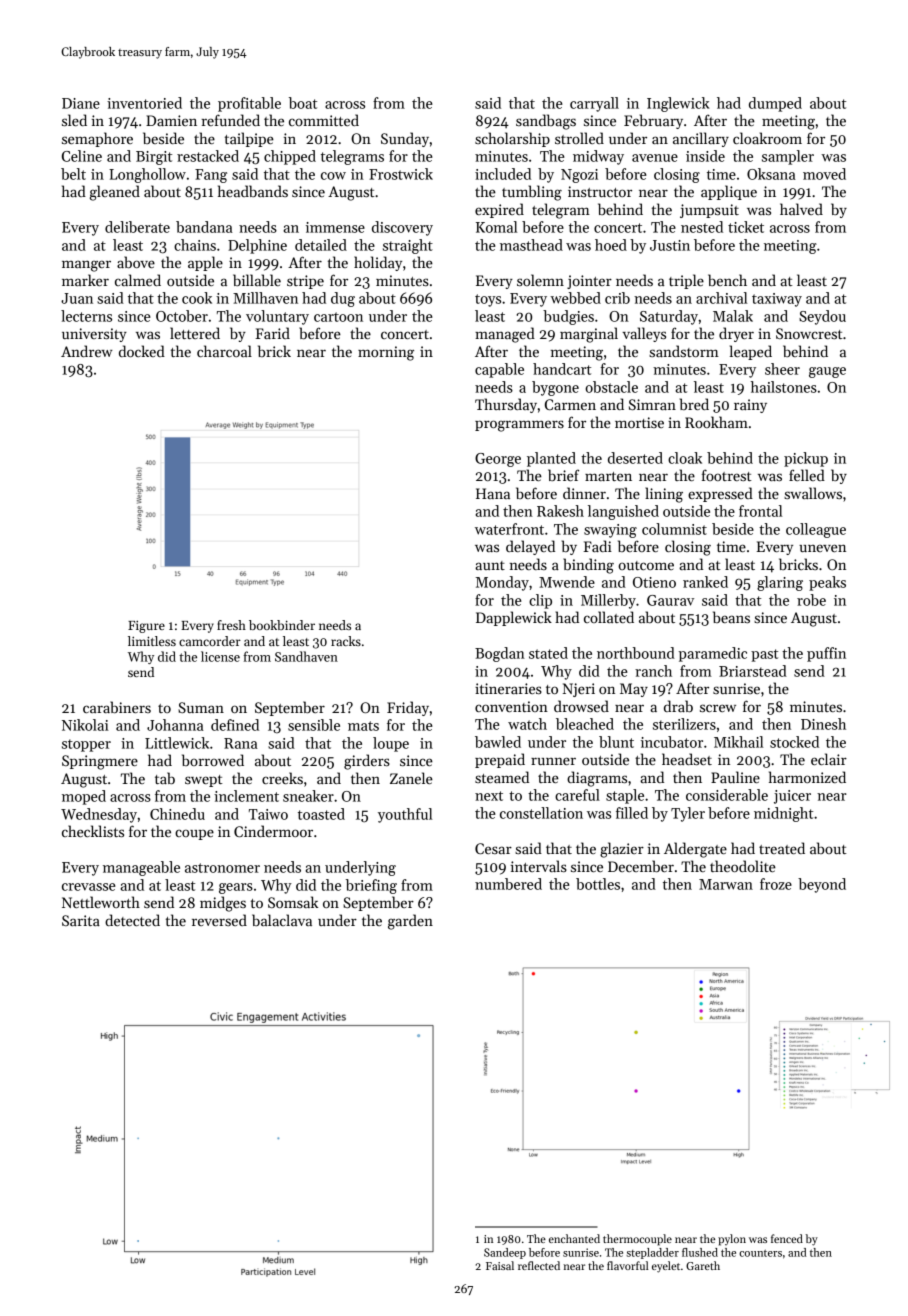 The width and height of the document is (908, 1316). What do you see at coordinates (282, 625) in the document?
I see `bookbinder` at bounding box center [282, 625].
